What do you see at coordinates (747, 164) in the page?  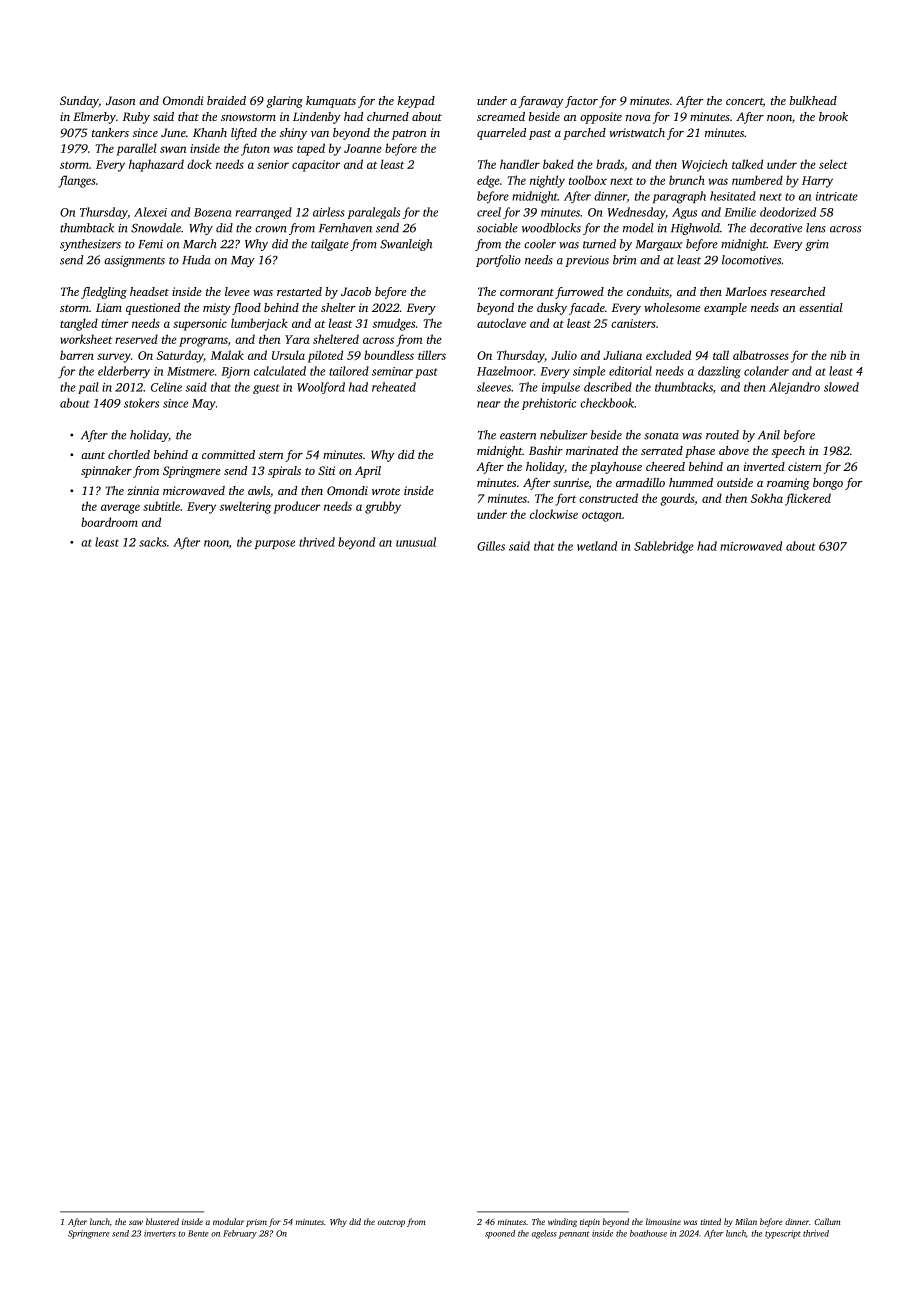 I see `talked` at bounding box center [747, 164].
